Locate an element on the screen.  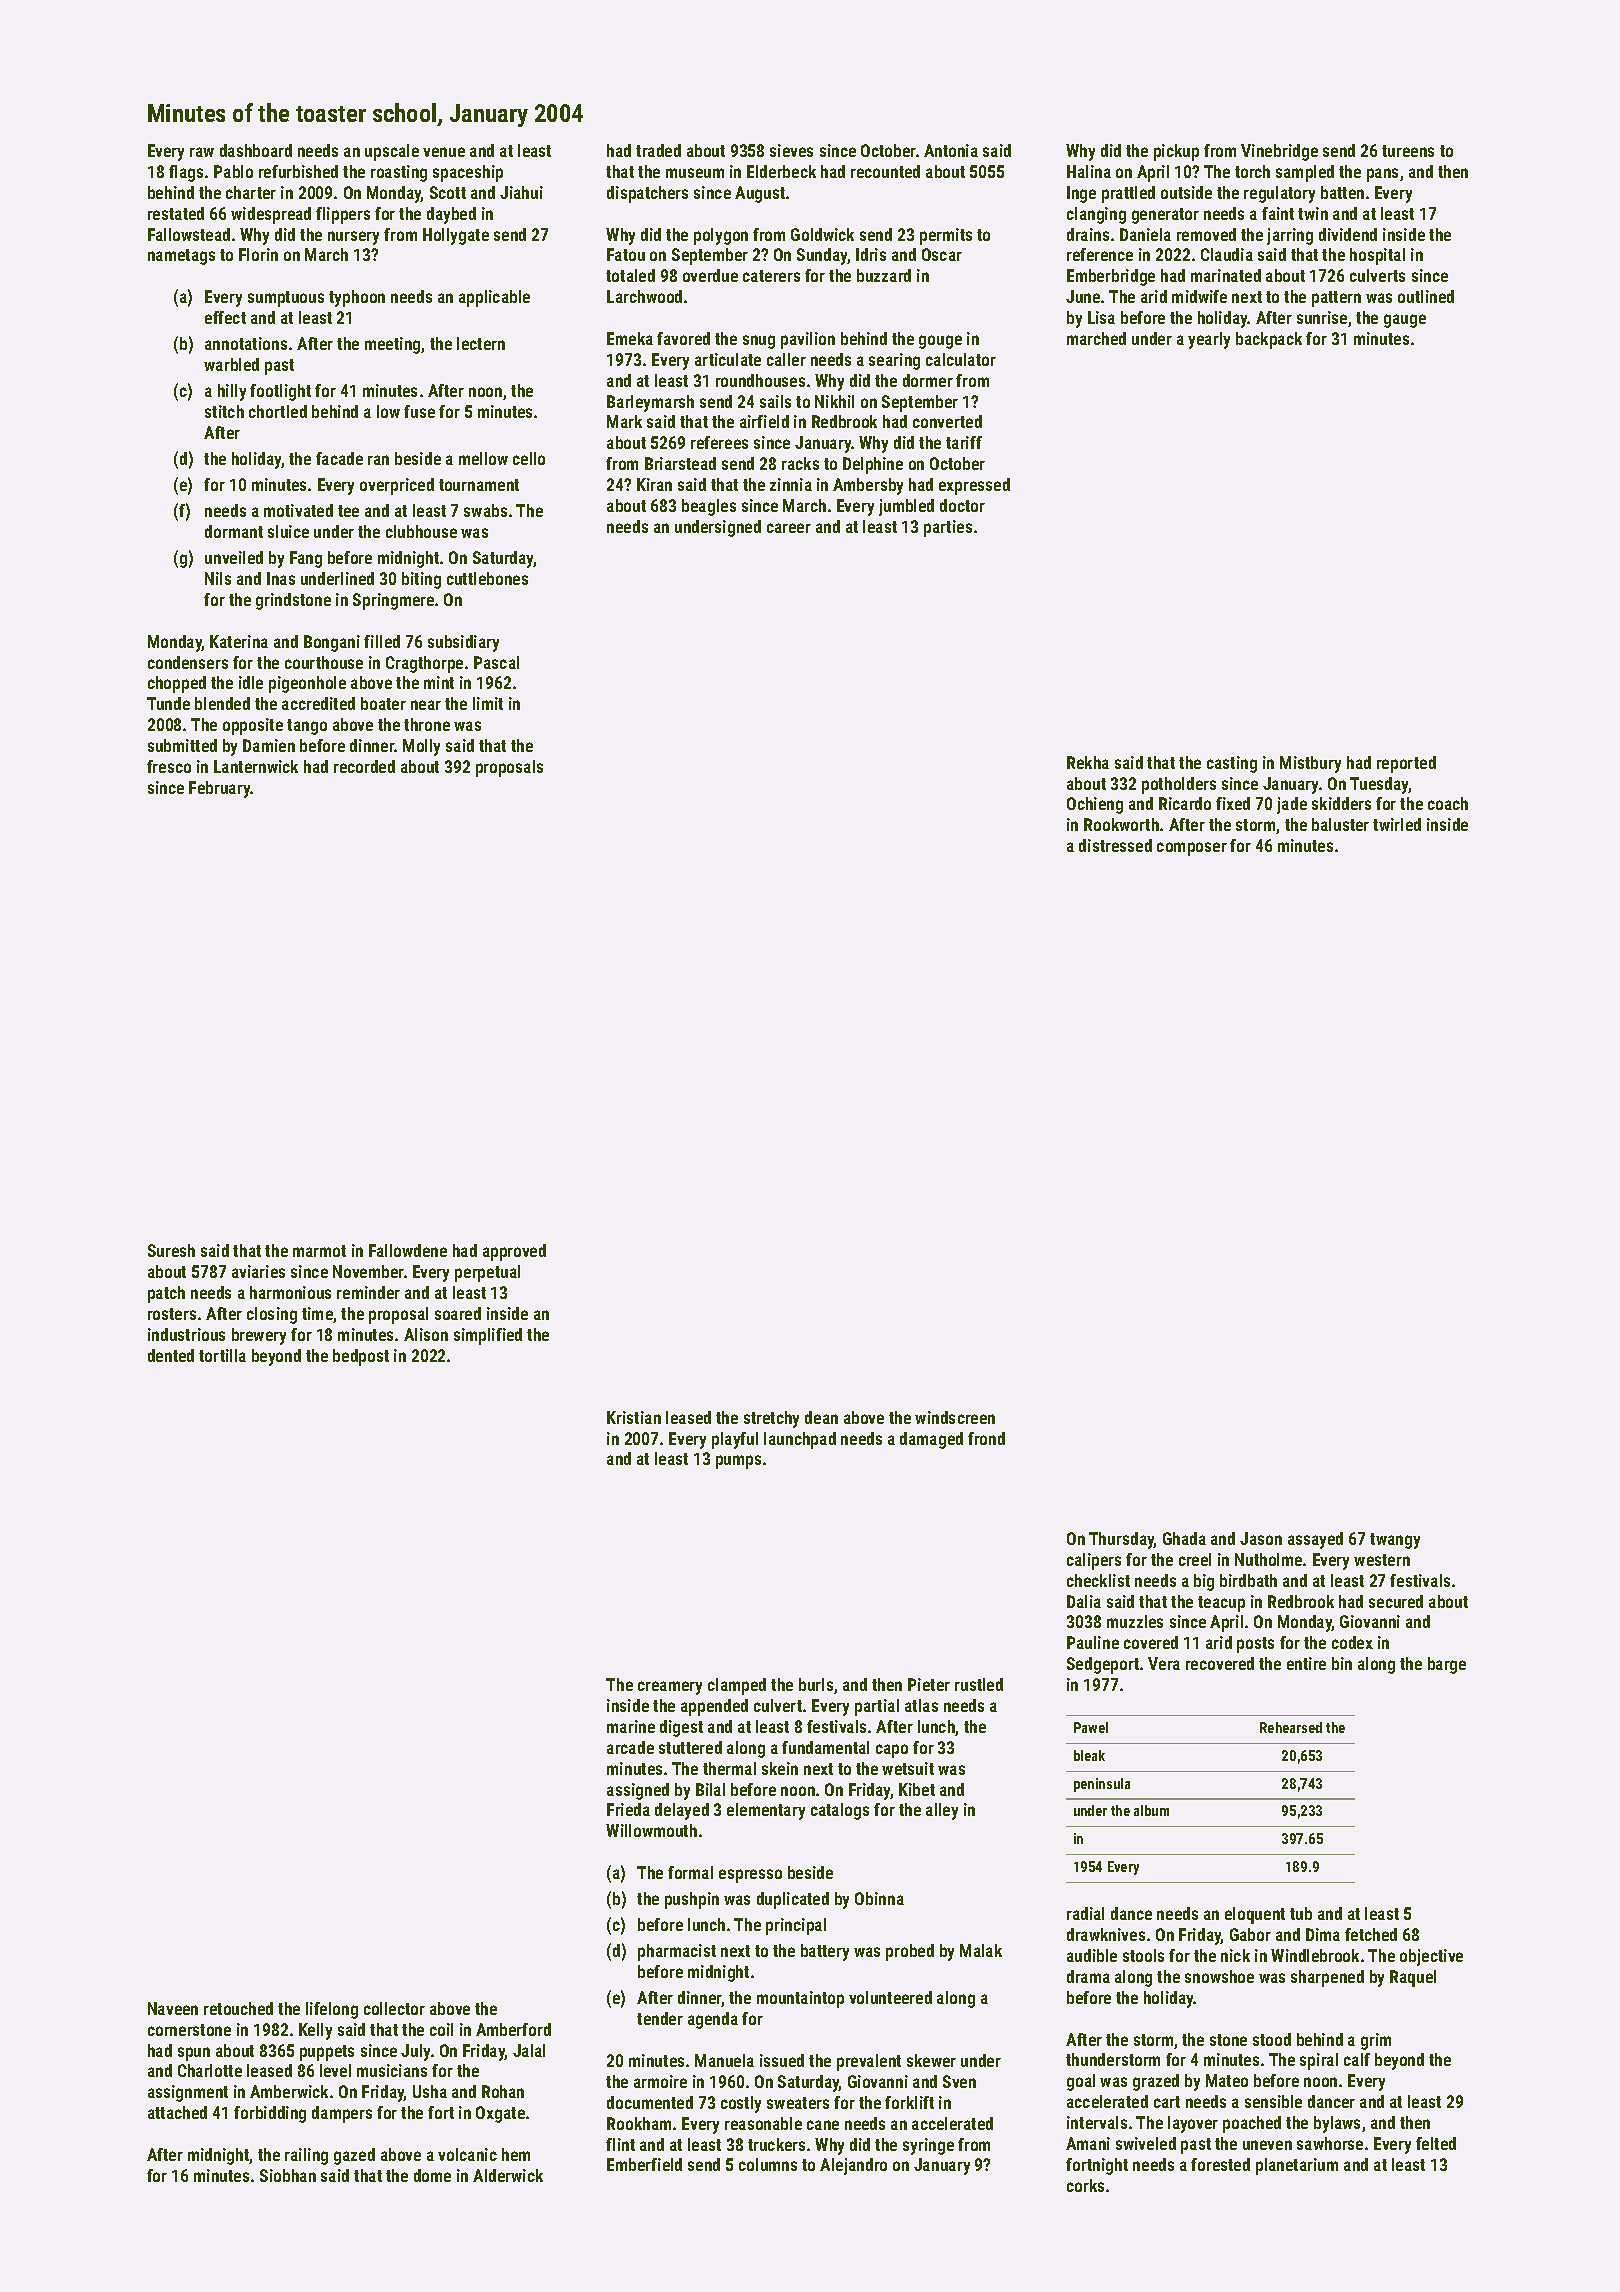
Pascal is located at coordinates (496, 662).
